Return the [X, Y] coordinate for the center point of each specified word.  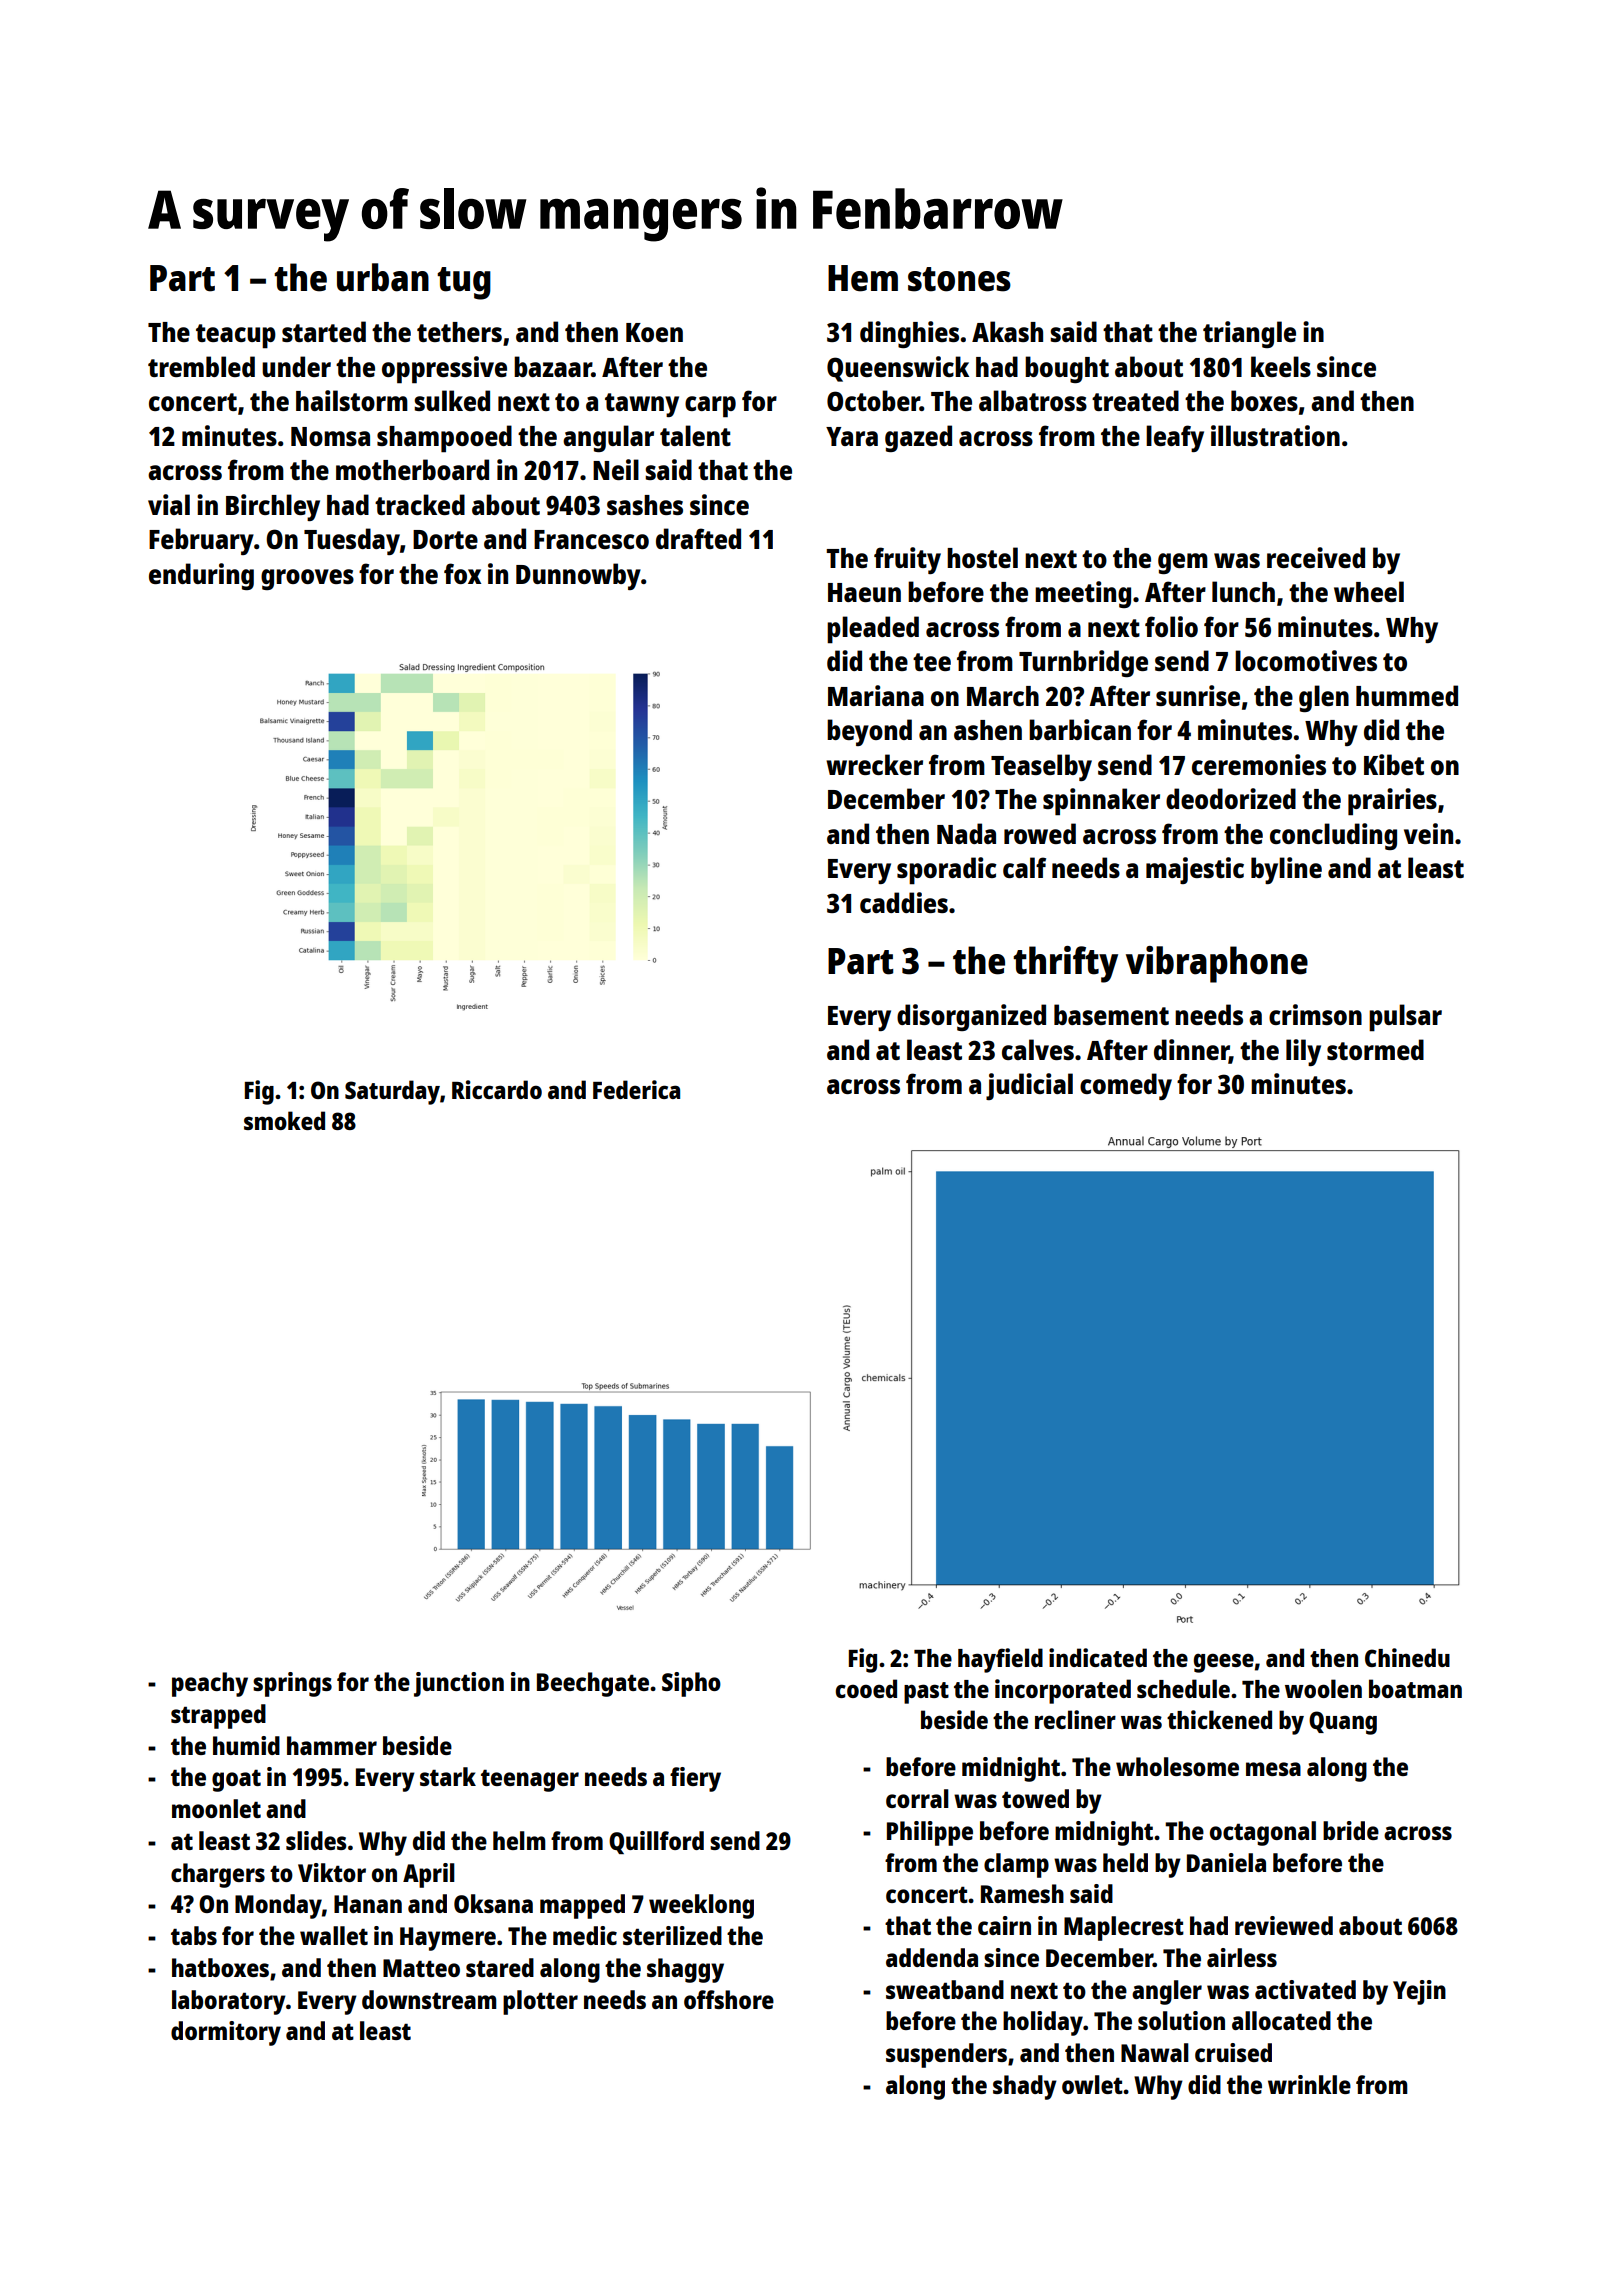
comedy [1126, 1086]
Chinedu [1407, 1657]
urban [383, 277]
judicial [1029, 1086]
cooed [866, 1688]
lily [1303, 1052]
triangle [1249, 334]
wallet [334, 1935]
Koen [654, 332]
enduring [201, 576]
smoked [284, 1120]
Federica [636, 1089]
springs [292, 1684]
